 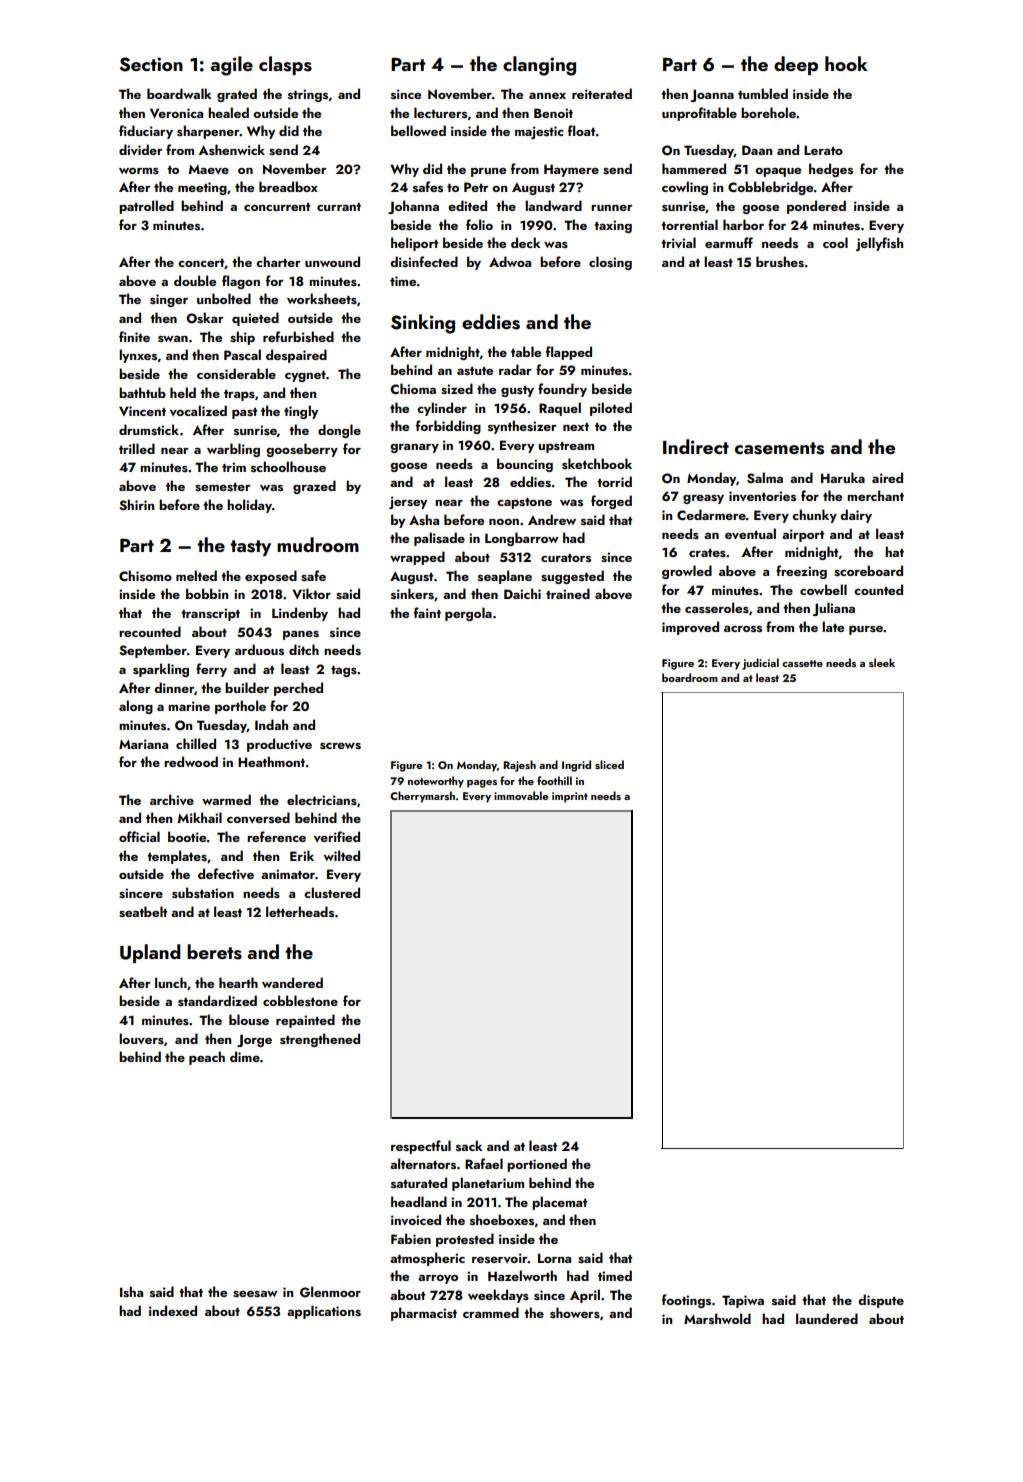 What do you see at coordinates (560, 409) in the screenshot?
I see `Raquel` at bounding box center [560, 409].
